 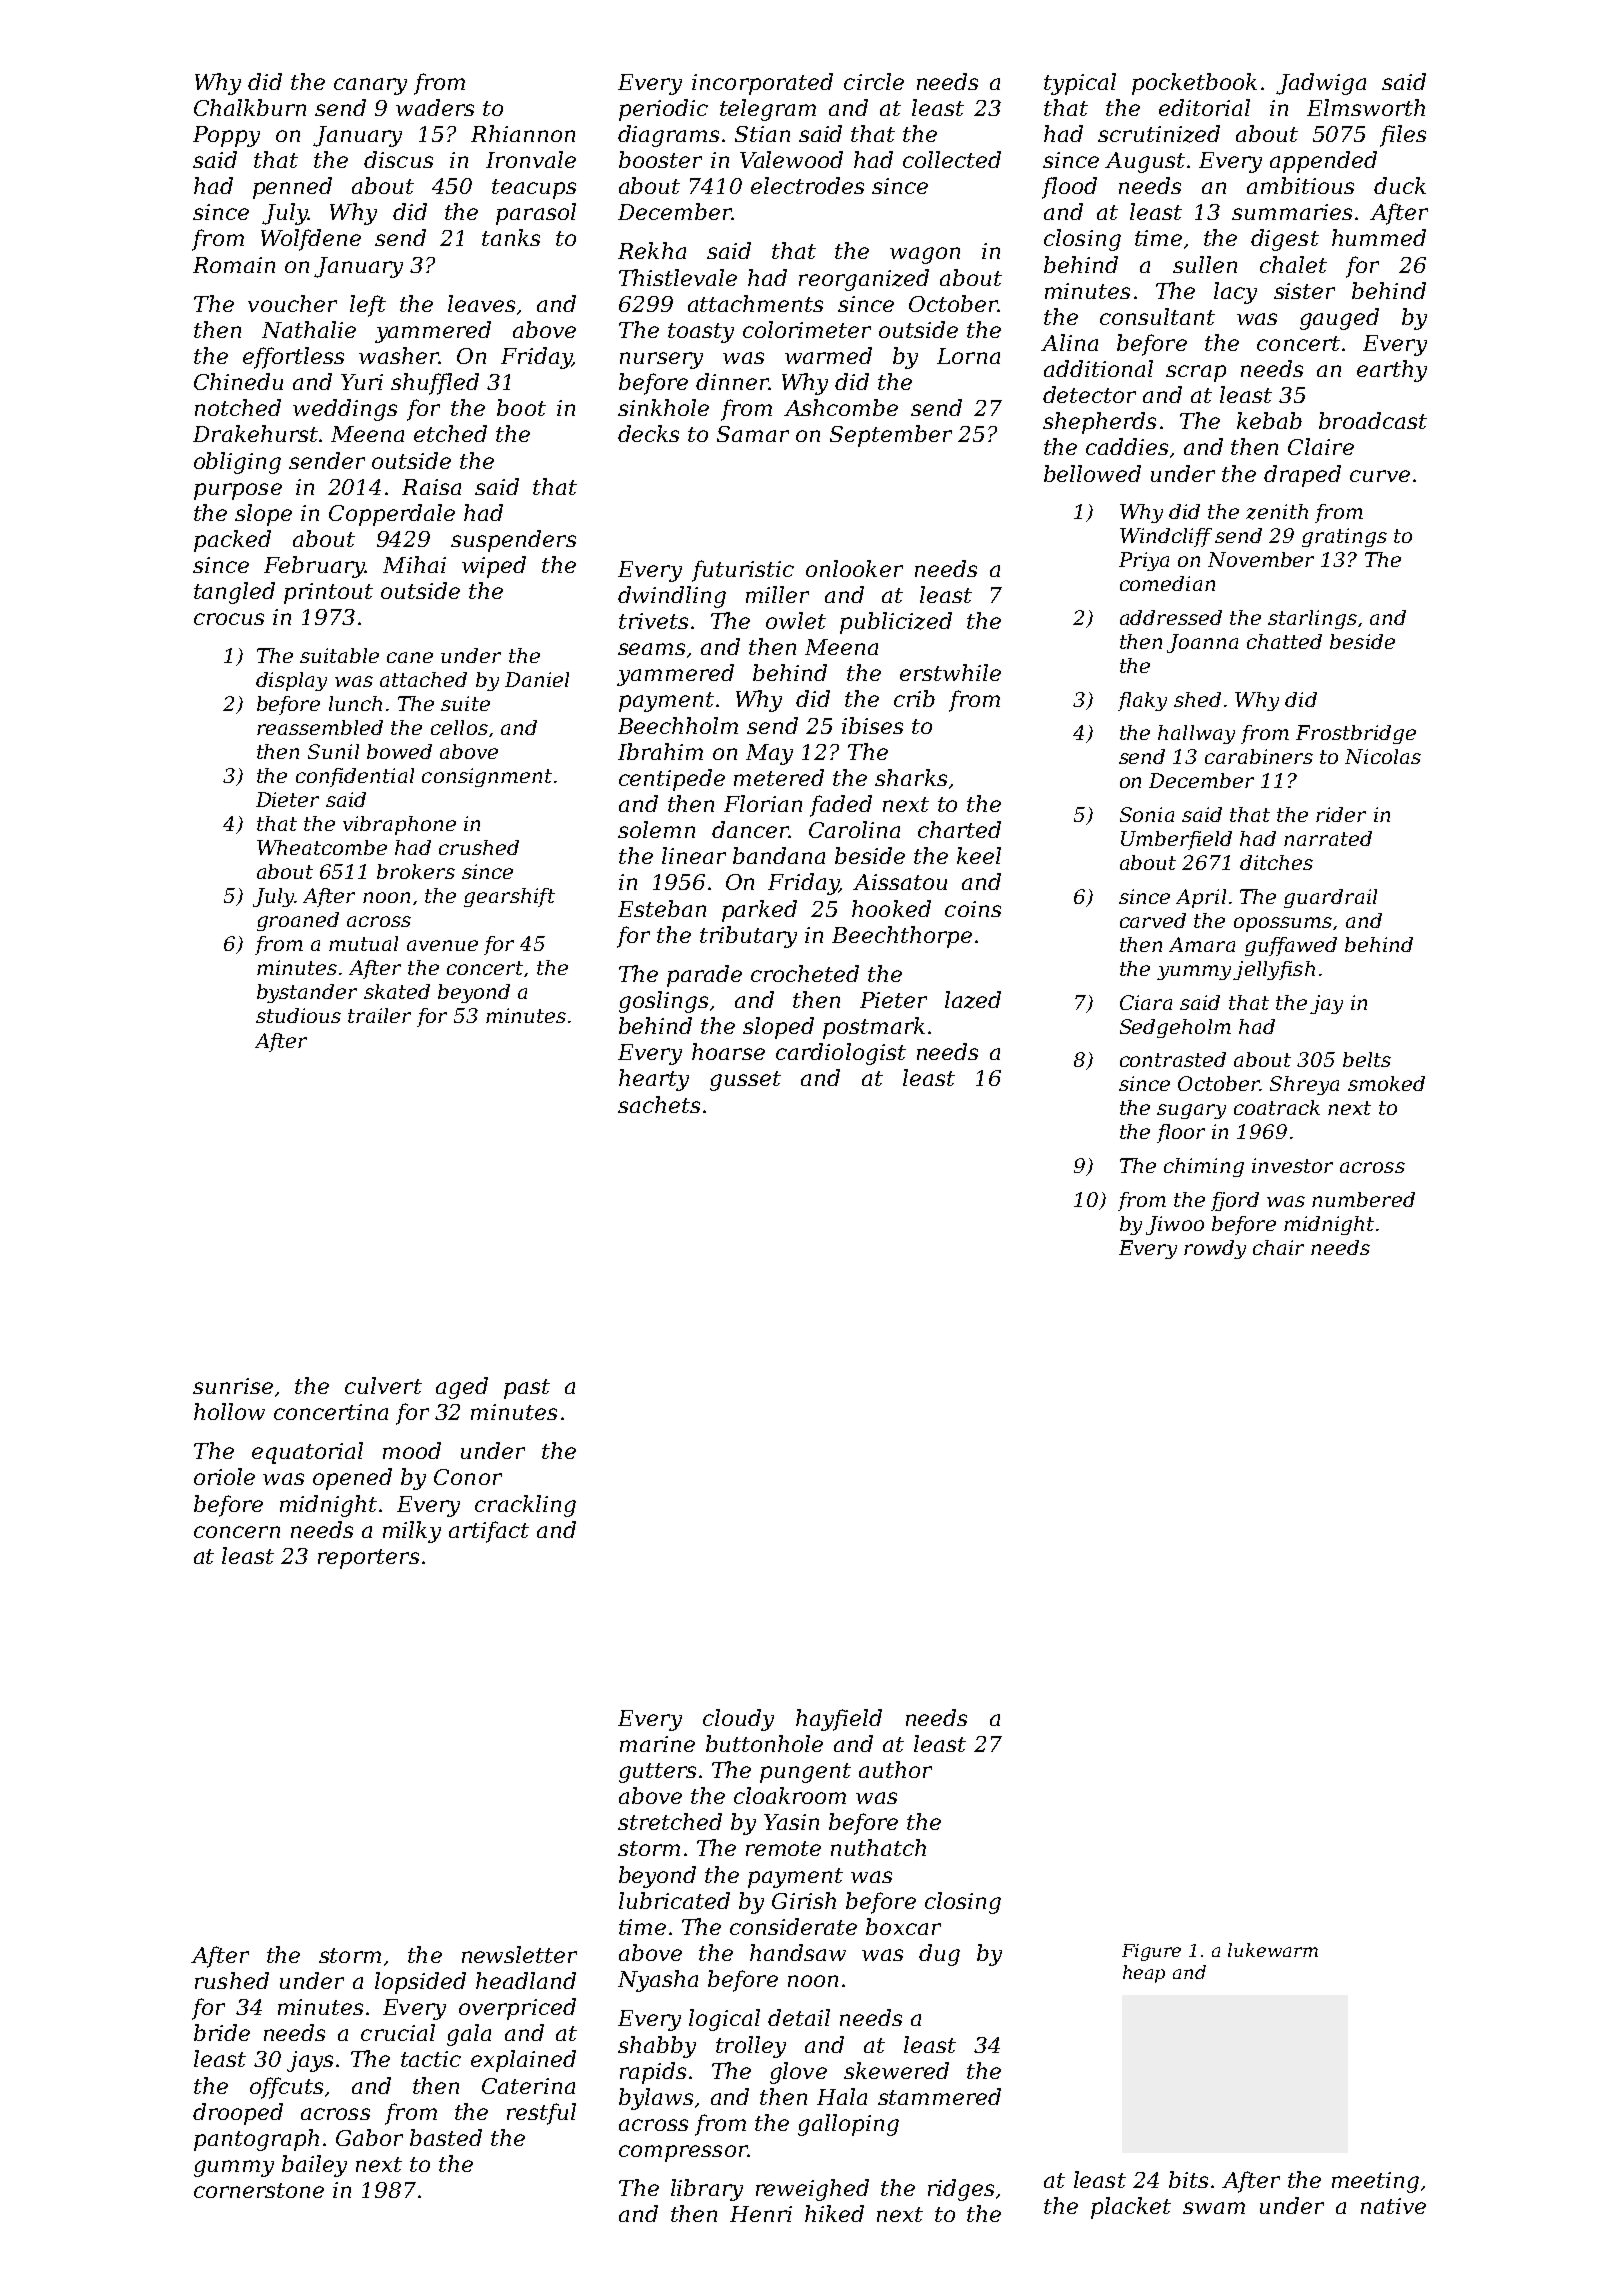 I want to click on Jadwiga, so click(x=1321, y=84).
